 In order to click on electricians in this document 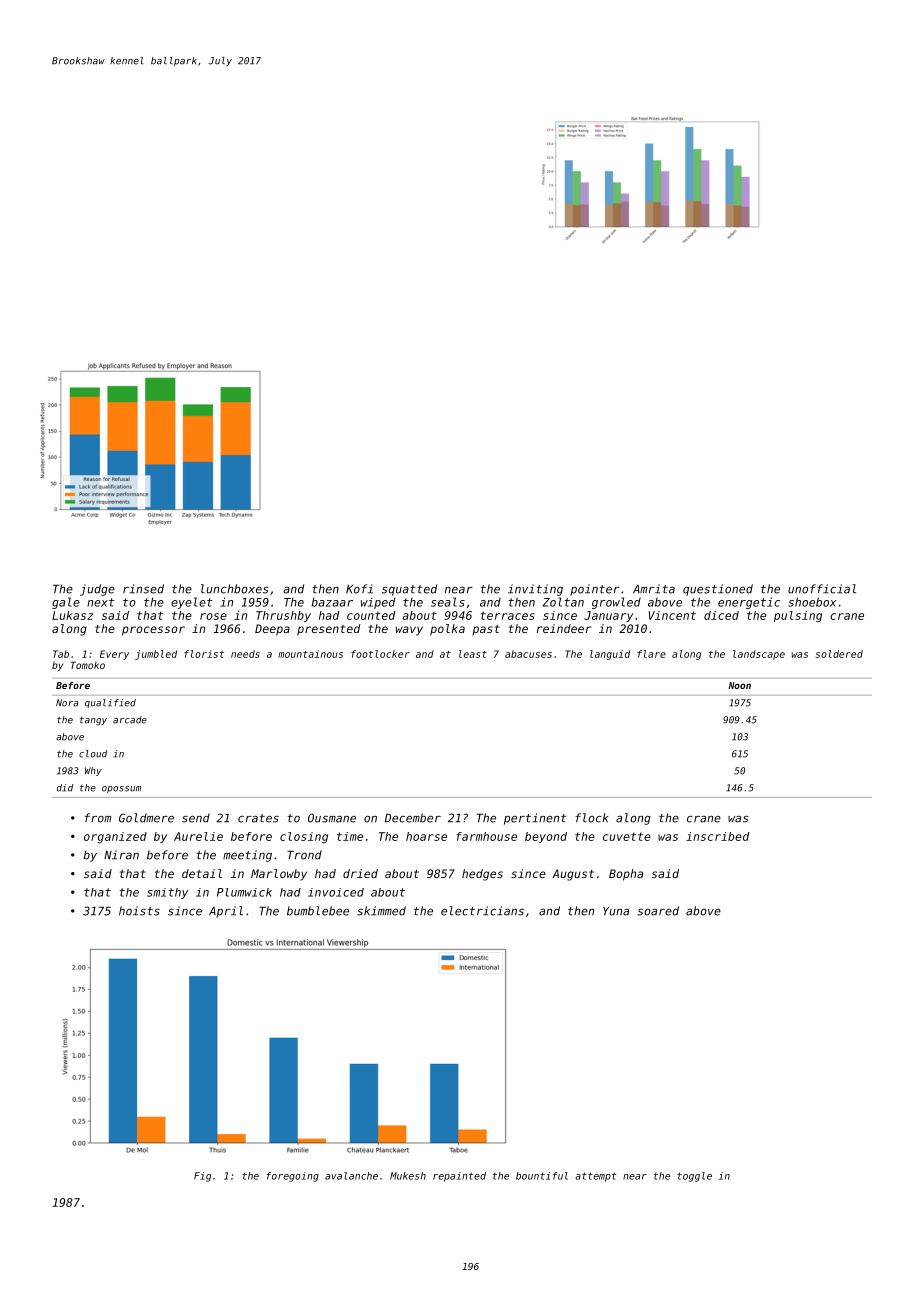, I will do `click(482, 911)`.
